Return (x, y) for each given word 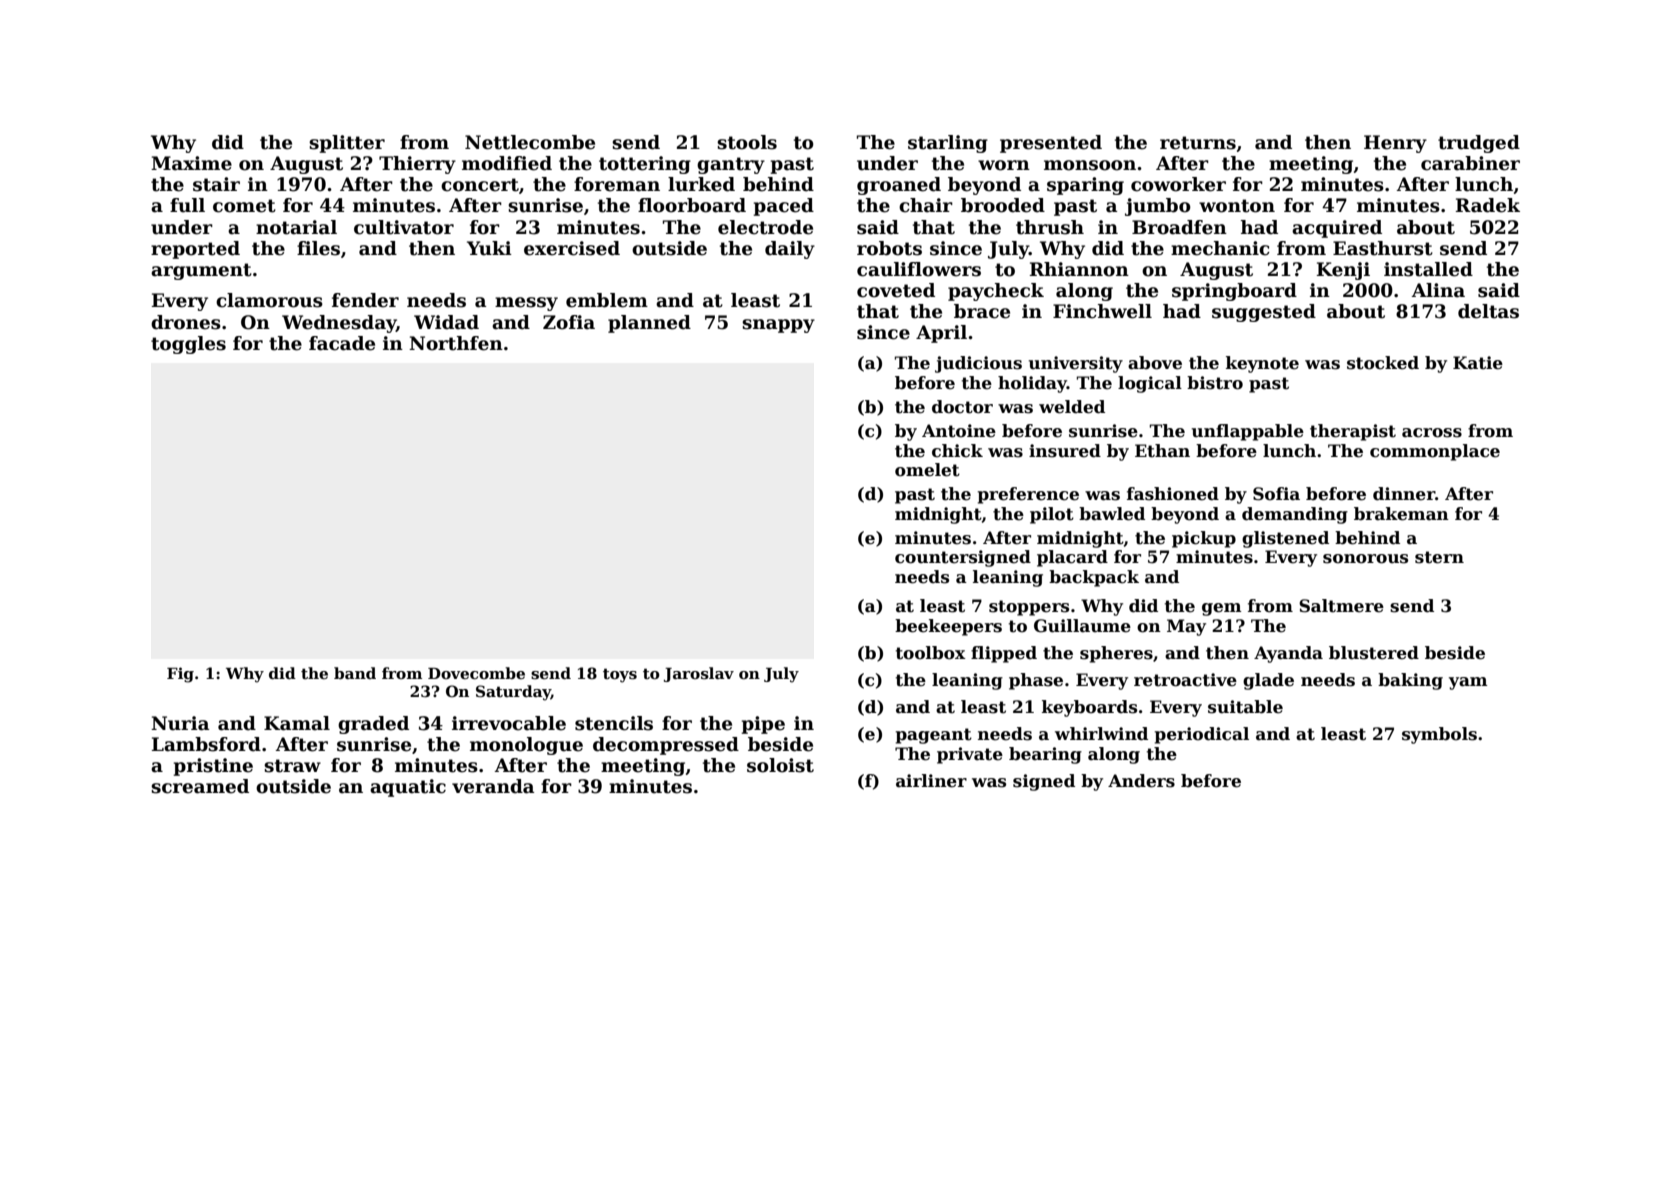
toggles (188, 345)
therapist (1353, 432)
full (187, 205)
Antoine (959, 431)
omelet (927, 470)
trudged (1479, 144)
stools (747, 142)
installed (1428, 269)
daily (790, 250)
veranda (493, 786)
